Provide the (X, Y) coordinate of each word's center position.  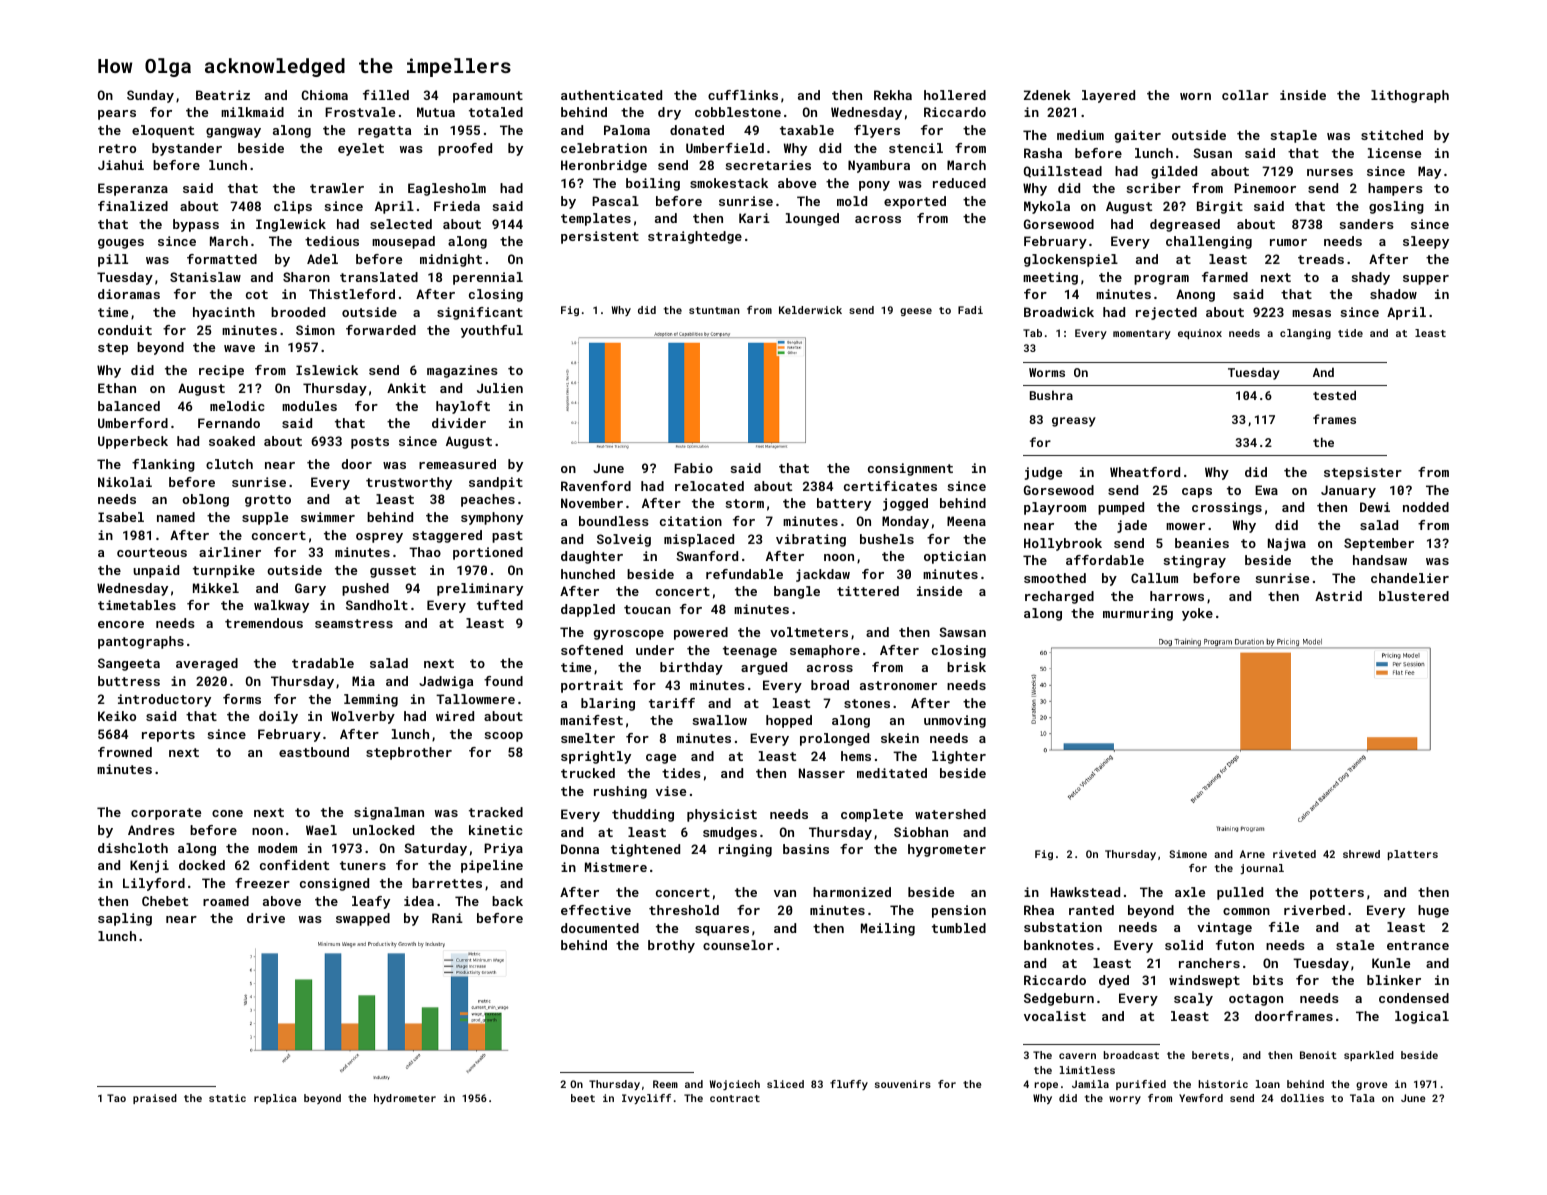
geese (916, 312)
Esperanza (133, 189)
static (227, 1098)
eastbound (314, 752)
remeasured (457, 464)
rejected (1166, 313)
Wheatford (1145, 472)
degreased (1185, 225)
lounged (812, 219)
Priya (503, 849)
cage (661, 759)
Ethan (117, 388)
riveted (1294, 854)
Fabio (693, 468)
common (1246, 911)
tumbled (959, 928)
